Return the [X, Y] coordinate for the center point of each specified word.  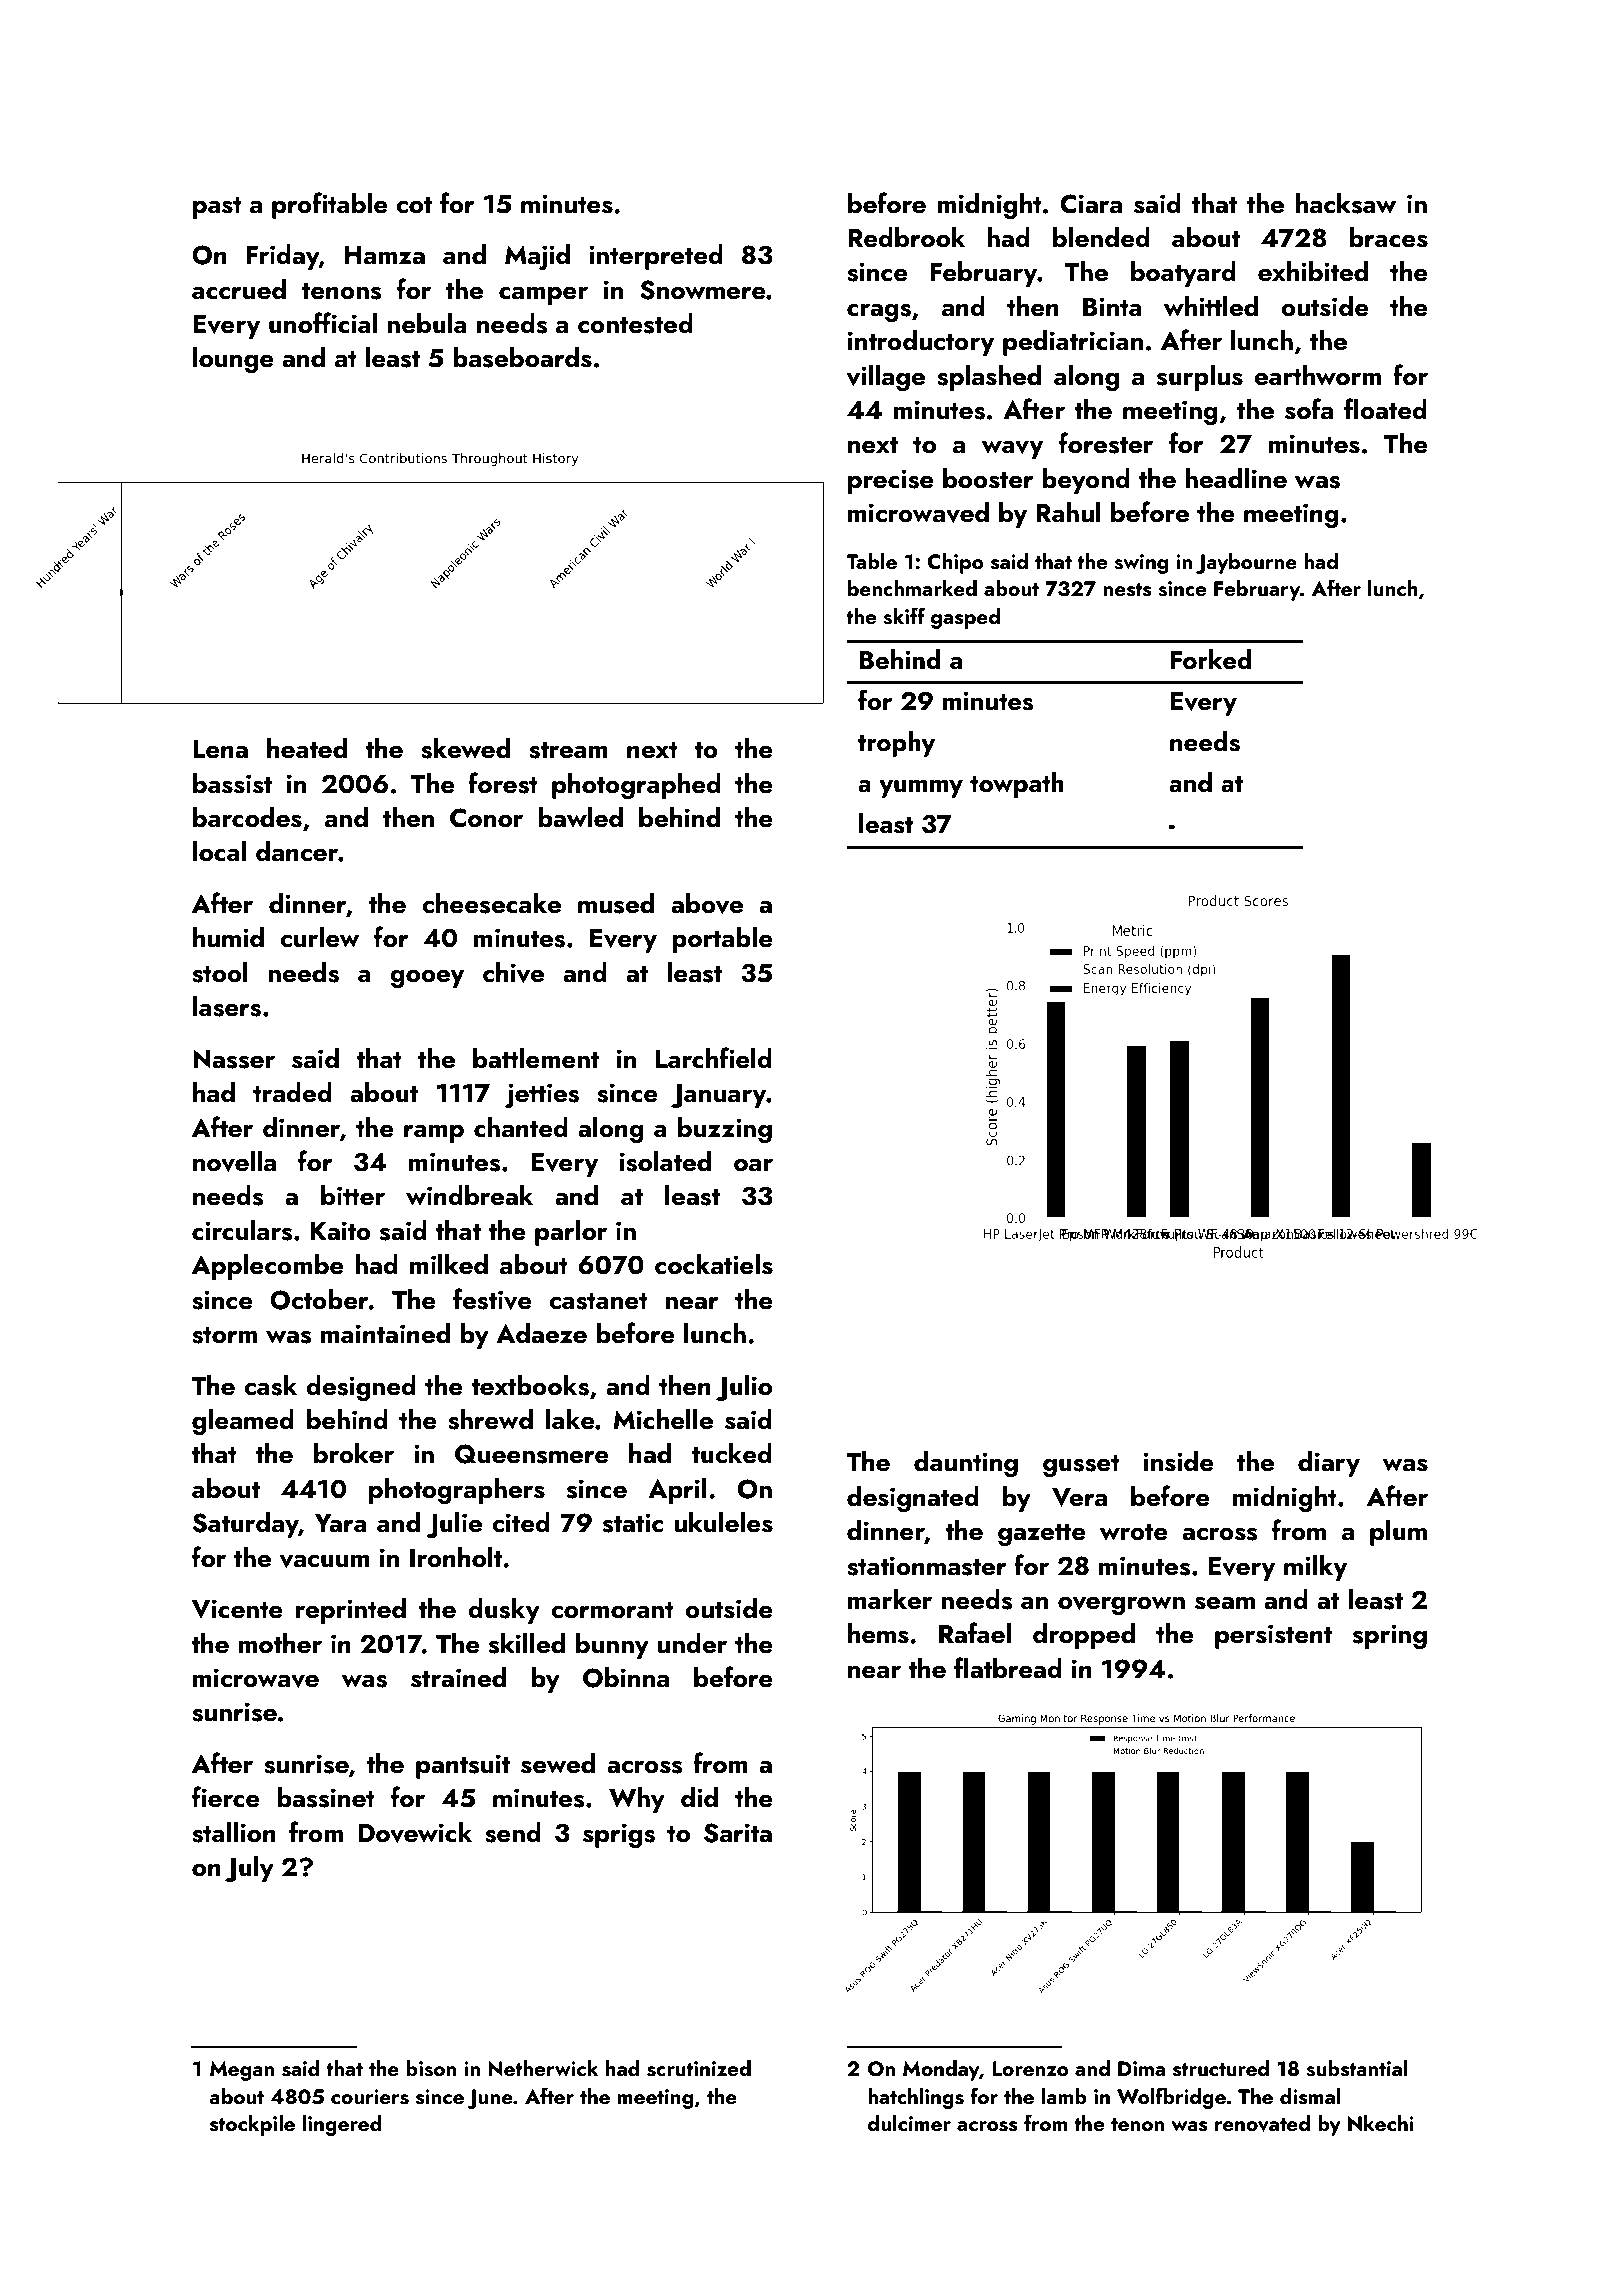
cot [414, 205]
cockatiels [714, 1264]
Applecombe [268, 1267]
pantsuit [463, 1766]
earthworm [1318, 375]
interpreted [656, 257]
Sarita [738, 1833]
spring [1390, 1636]
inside [1178, 1461]
